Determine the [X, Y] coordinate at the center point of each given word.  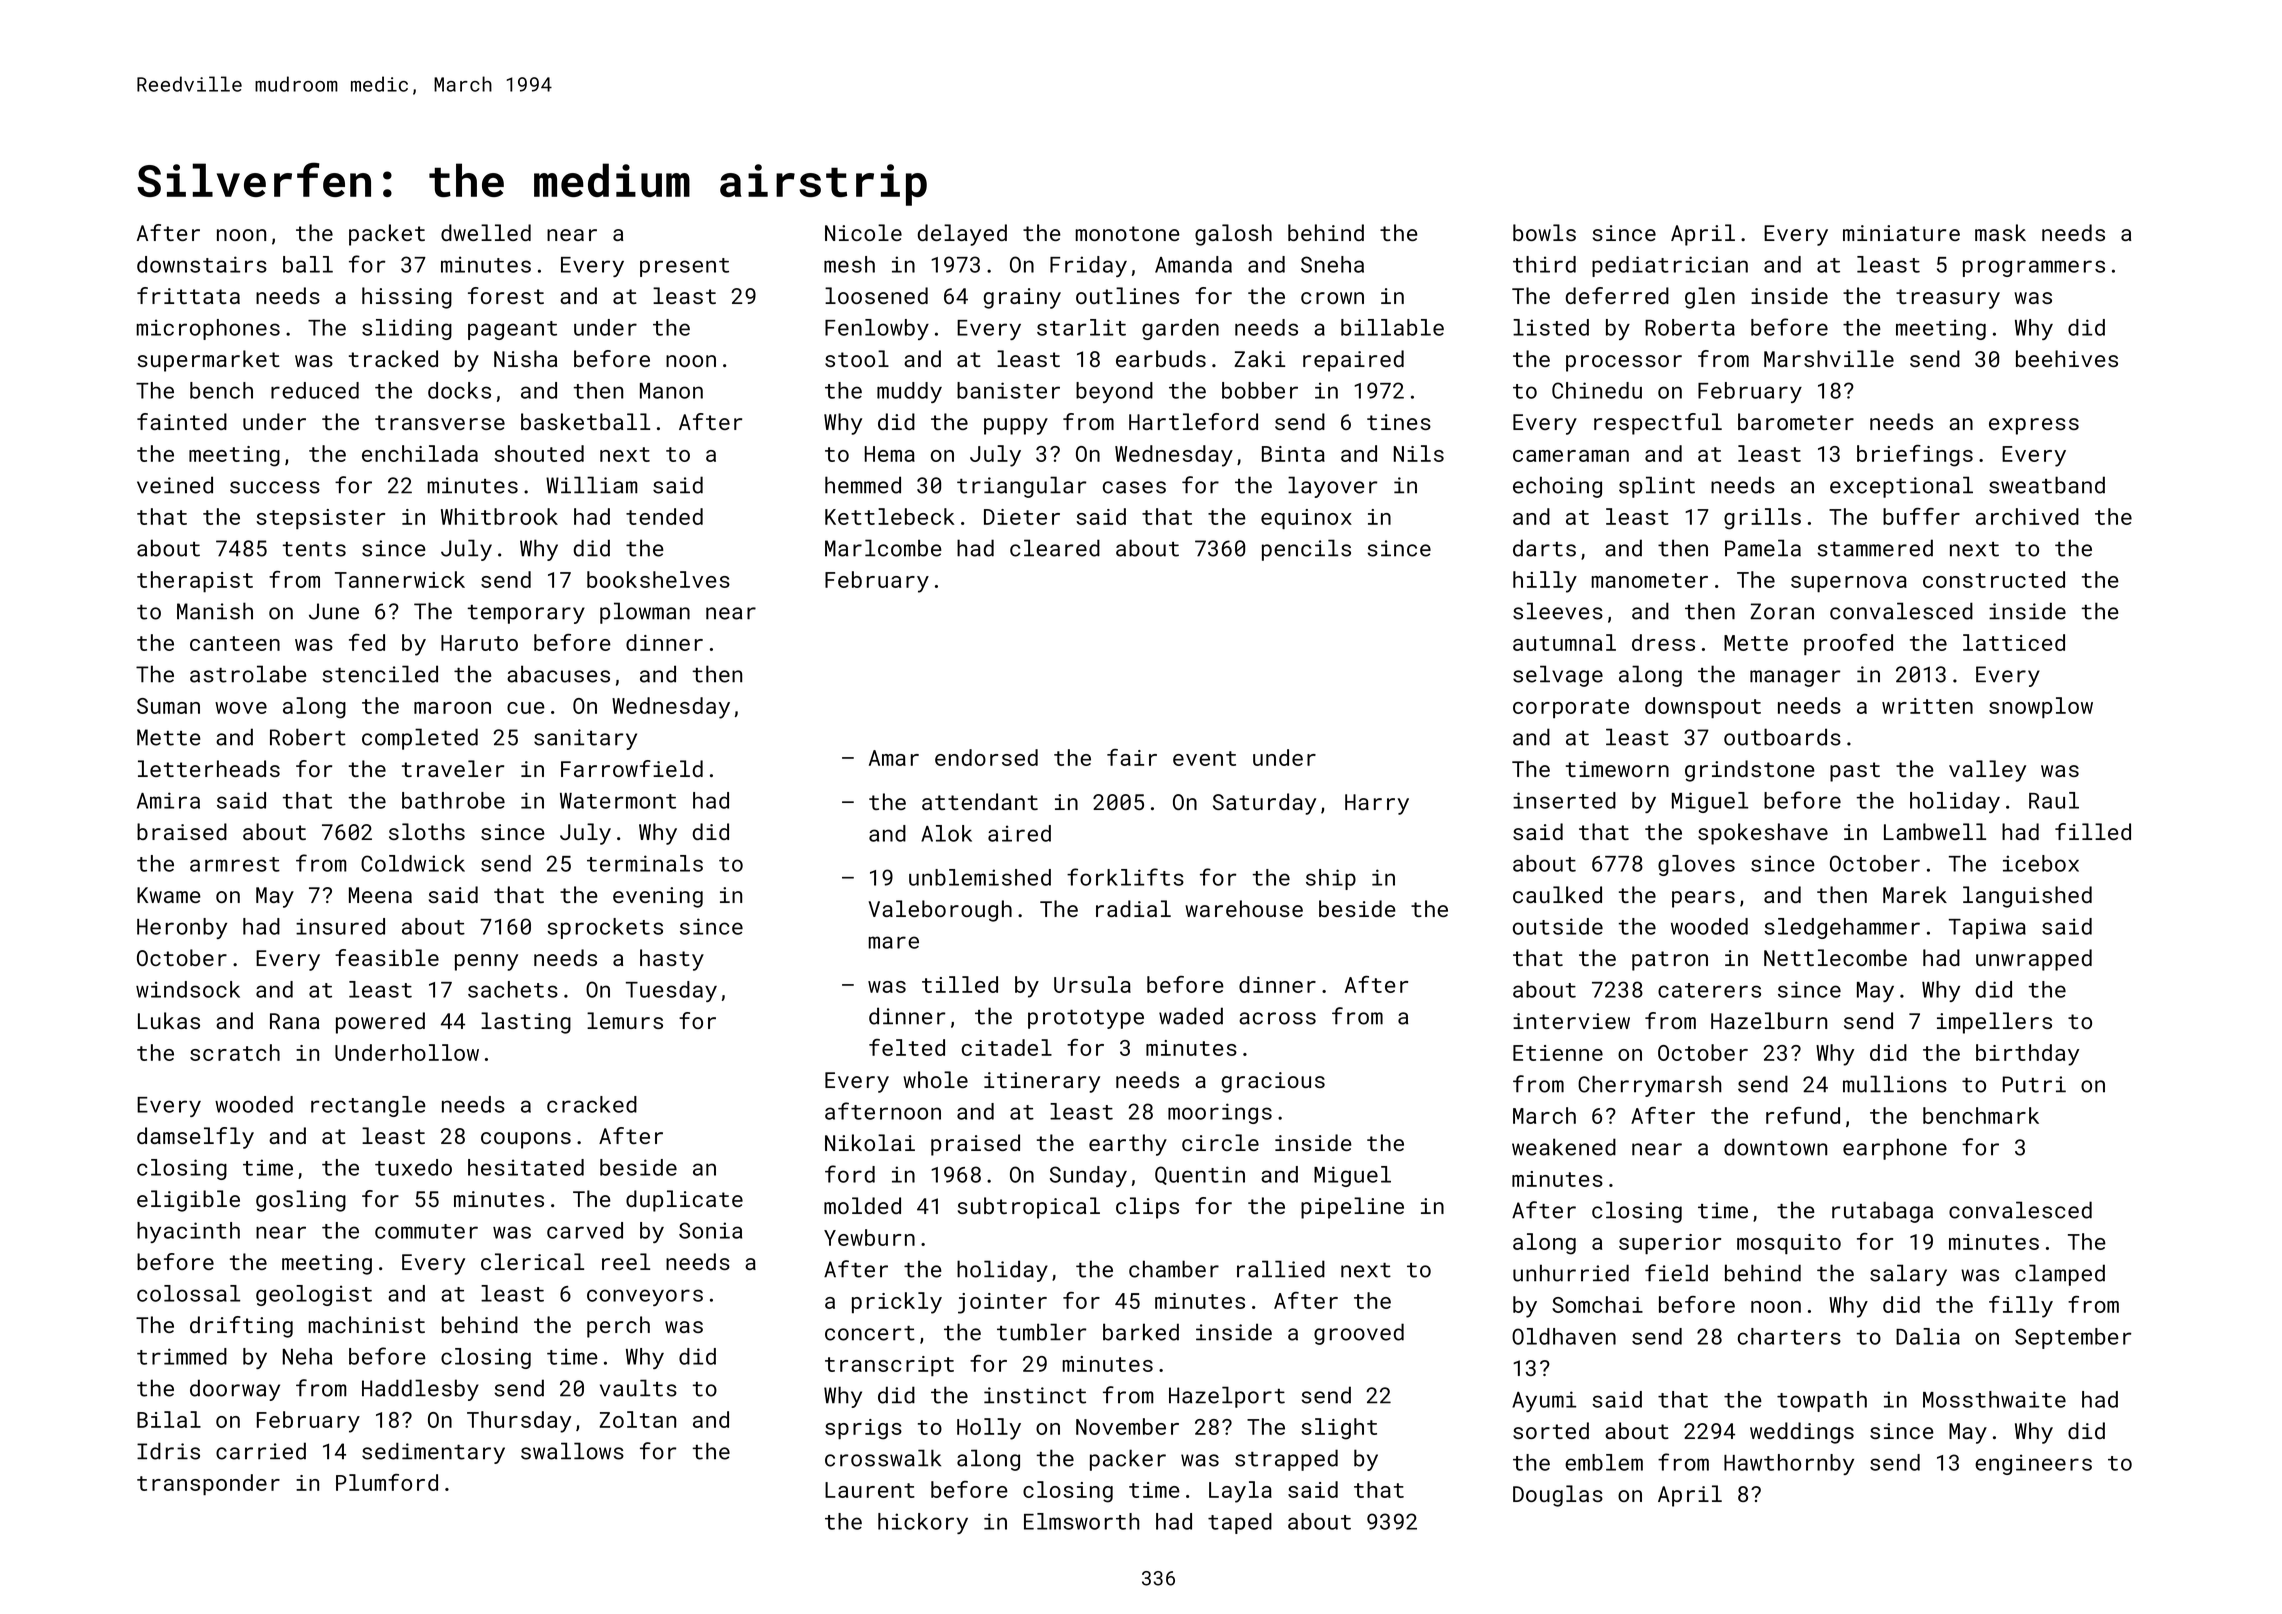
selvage [1558, 676]
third [1544, 264]
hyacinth [188, 1232]
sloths [427, 831]
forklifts [1125, 877]
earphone [1895, 1149]
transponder [208, 1485]
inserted [1564, 800]
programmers [2034, 268]
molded [862, 1205]
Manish [215, 611]
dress [1663, 642]
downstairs [202, 264]
